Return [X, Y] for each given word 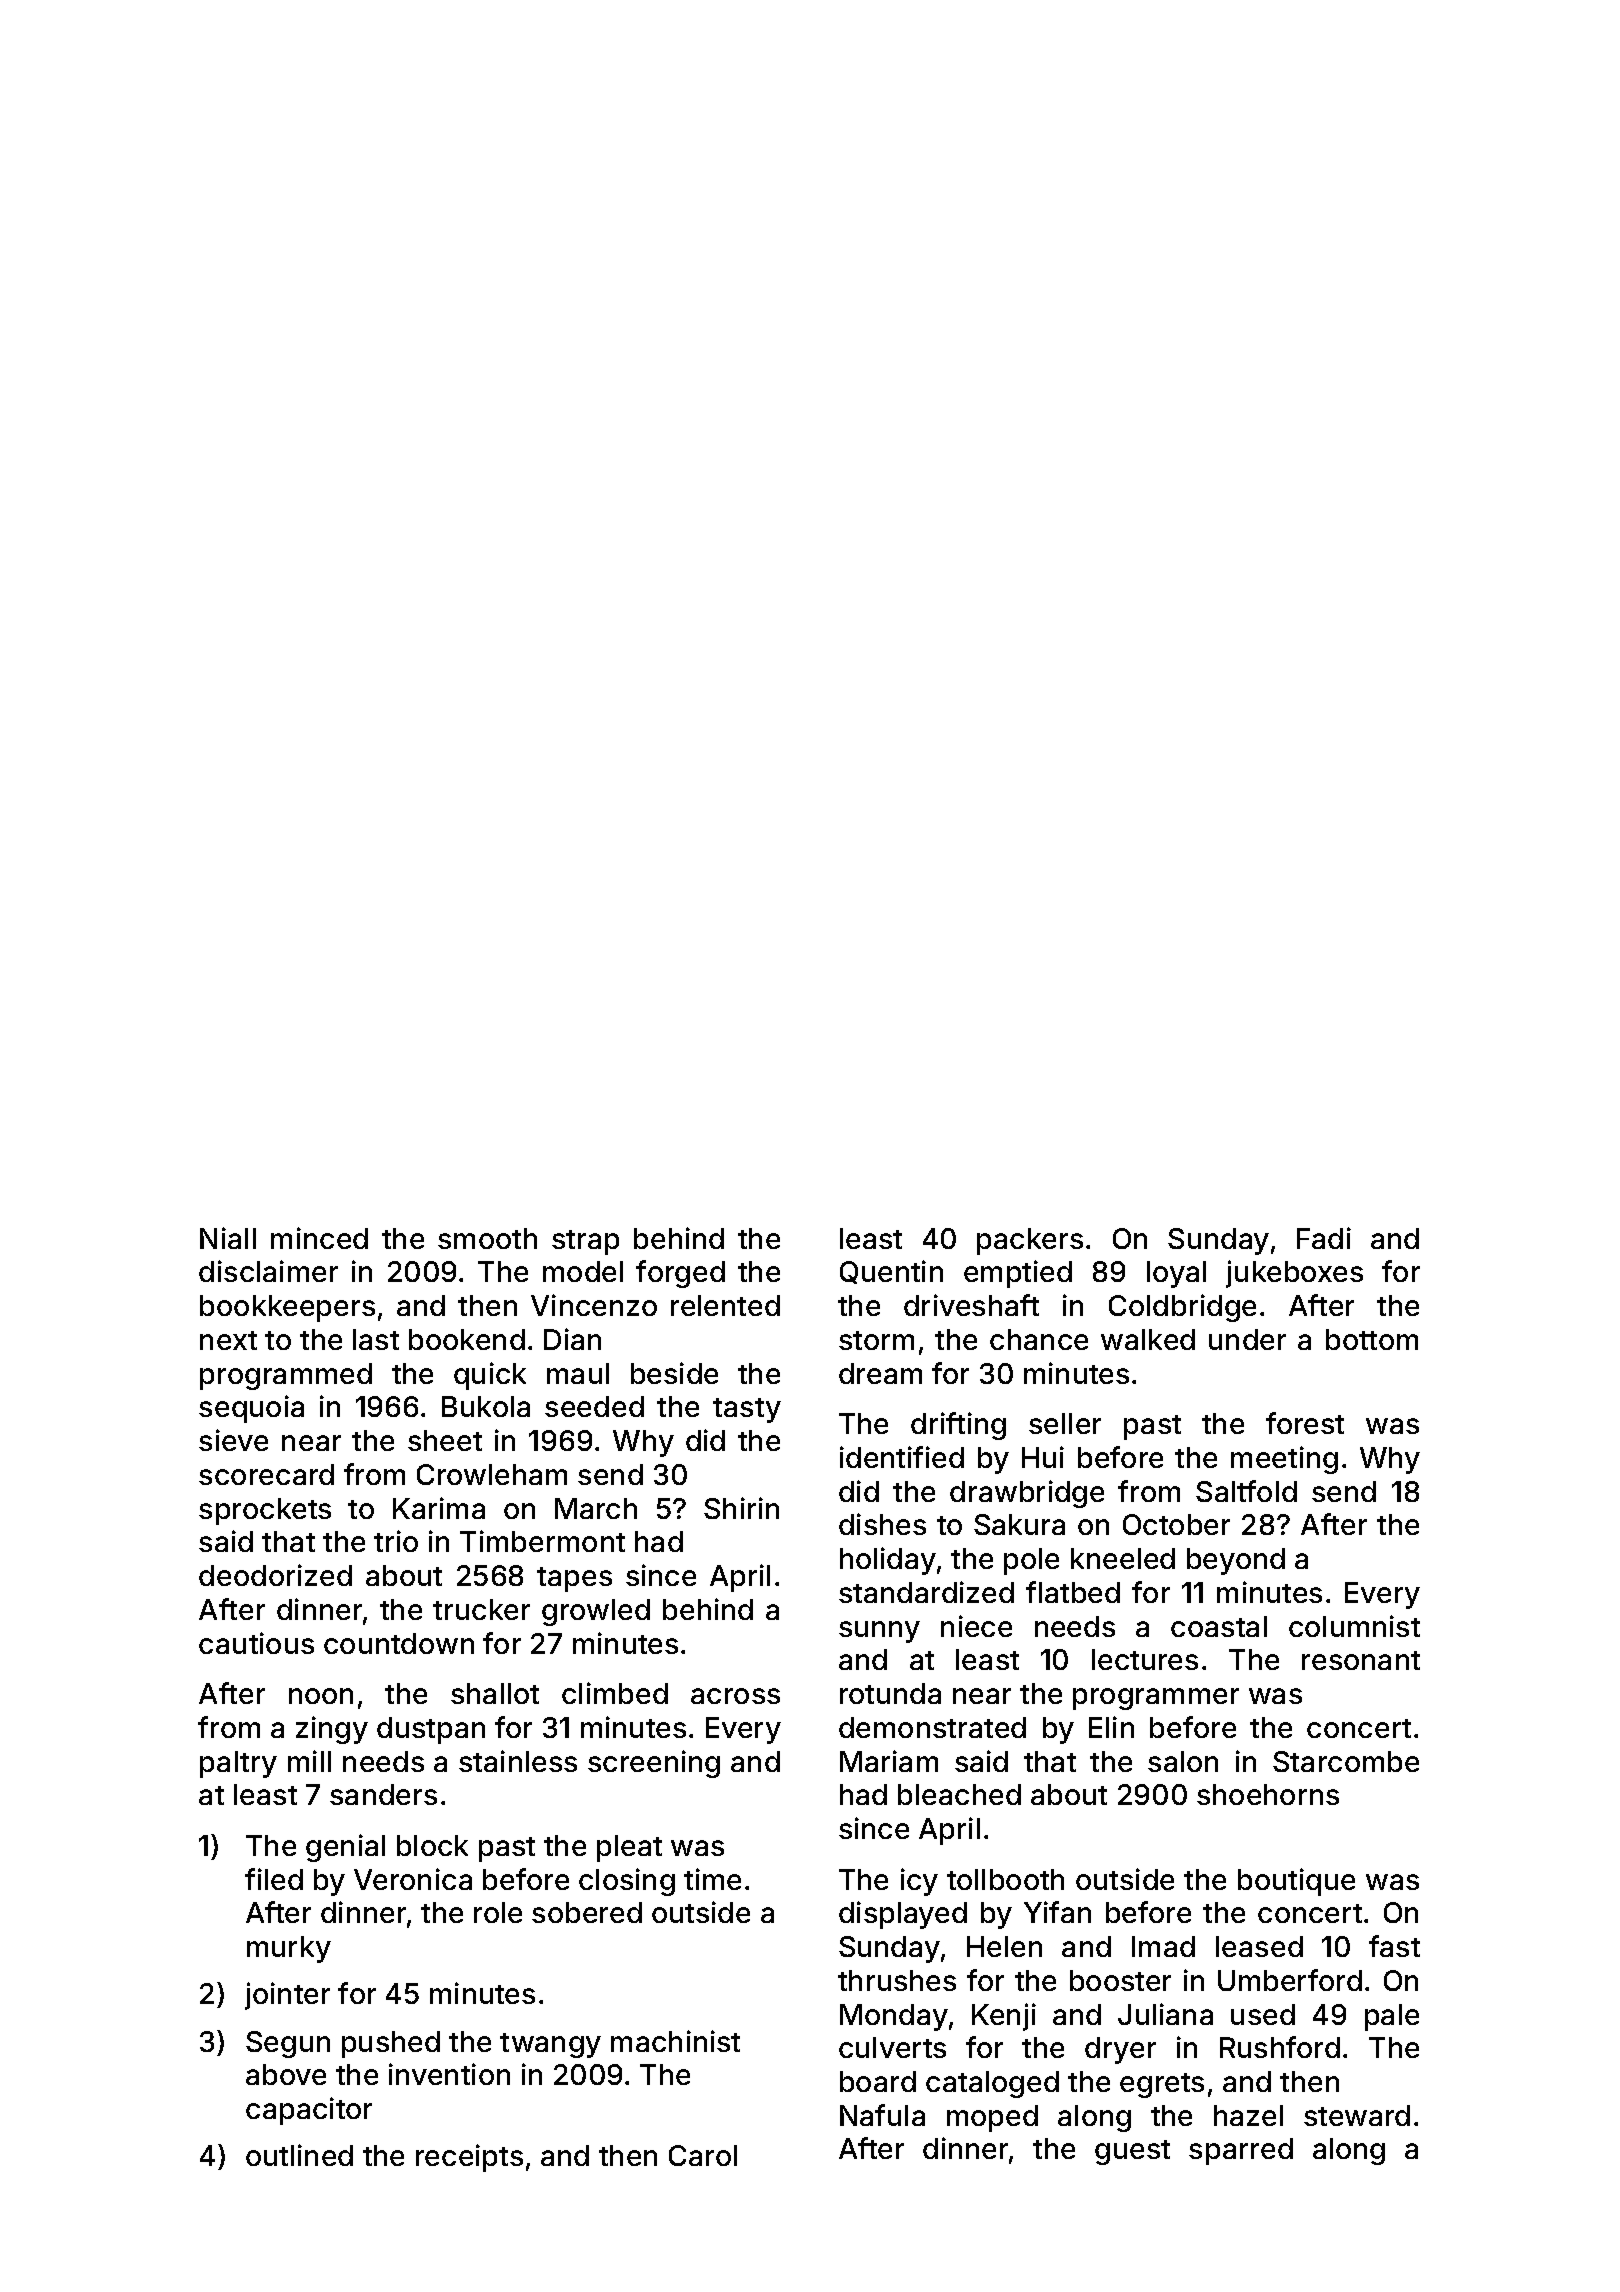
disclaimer [268, 1271]
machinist [675, 2041]
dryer [1120, 2050]
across [735, 1696]
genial [345, 1848]
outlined [299, 2155]
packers [1030, 1241]
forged [680, 1274]
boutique [1296, 1882]
